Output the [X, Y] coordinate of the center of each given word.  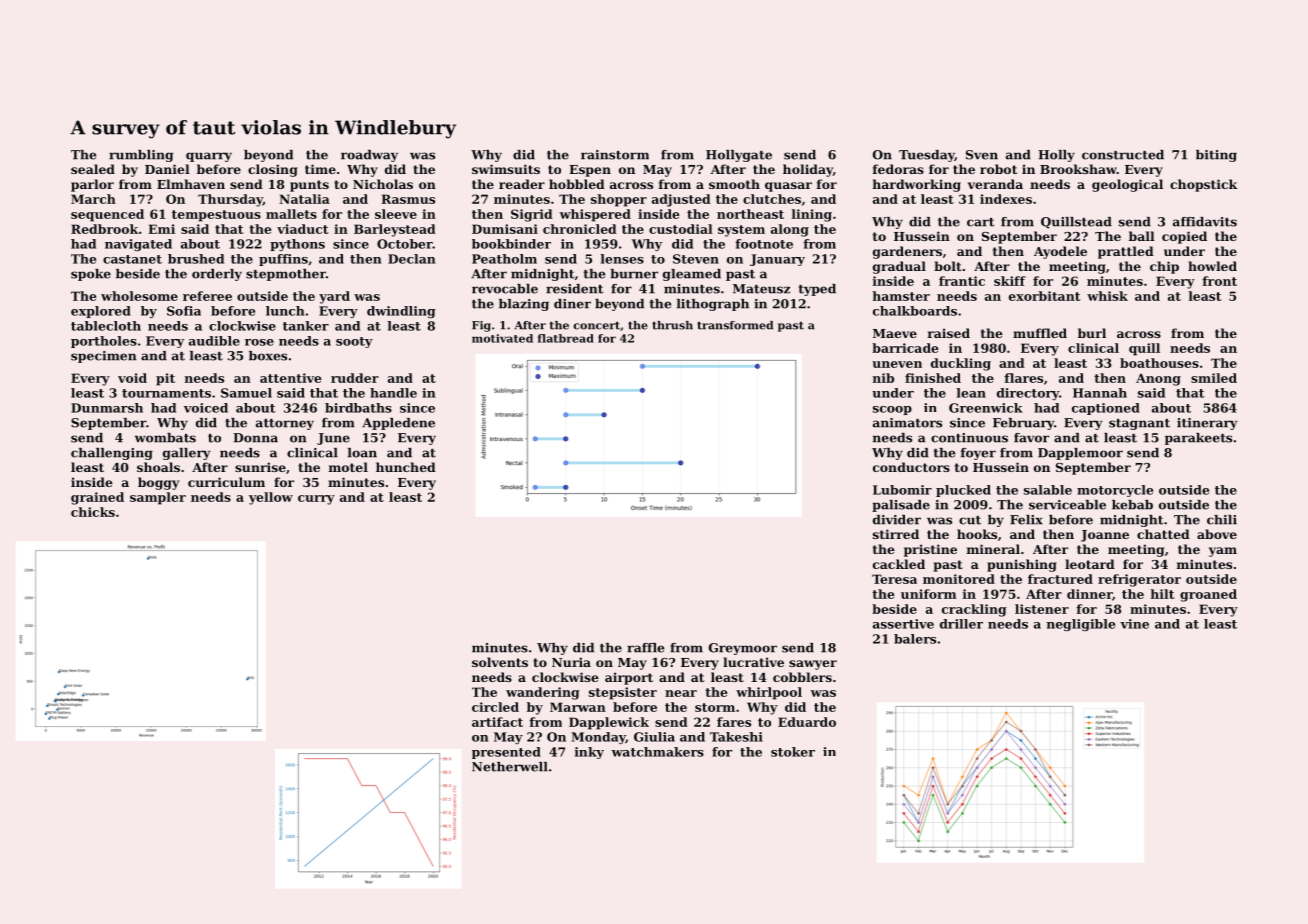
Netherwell [510, 767]
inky [589, 753]
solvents [500, 662]
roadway [369, 156]
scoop [892, 410]
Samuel [246, 393]
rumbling [141, 156]
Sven [982, 155]
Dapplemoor [1080, 454]
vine [1134, 624]
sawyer [813, 665]
